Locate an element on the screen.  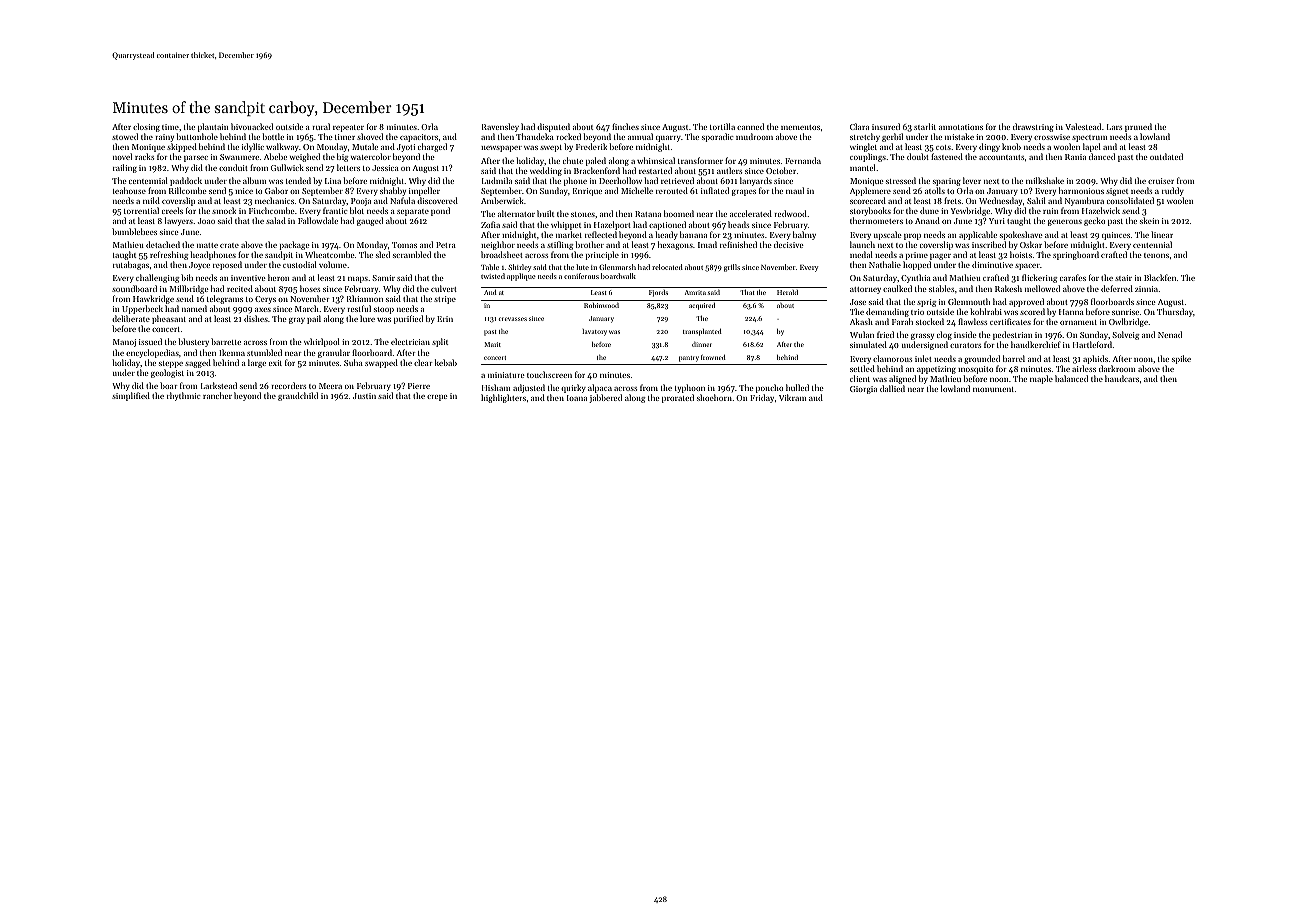
crate is located at coordinates (229, 245).
